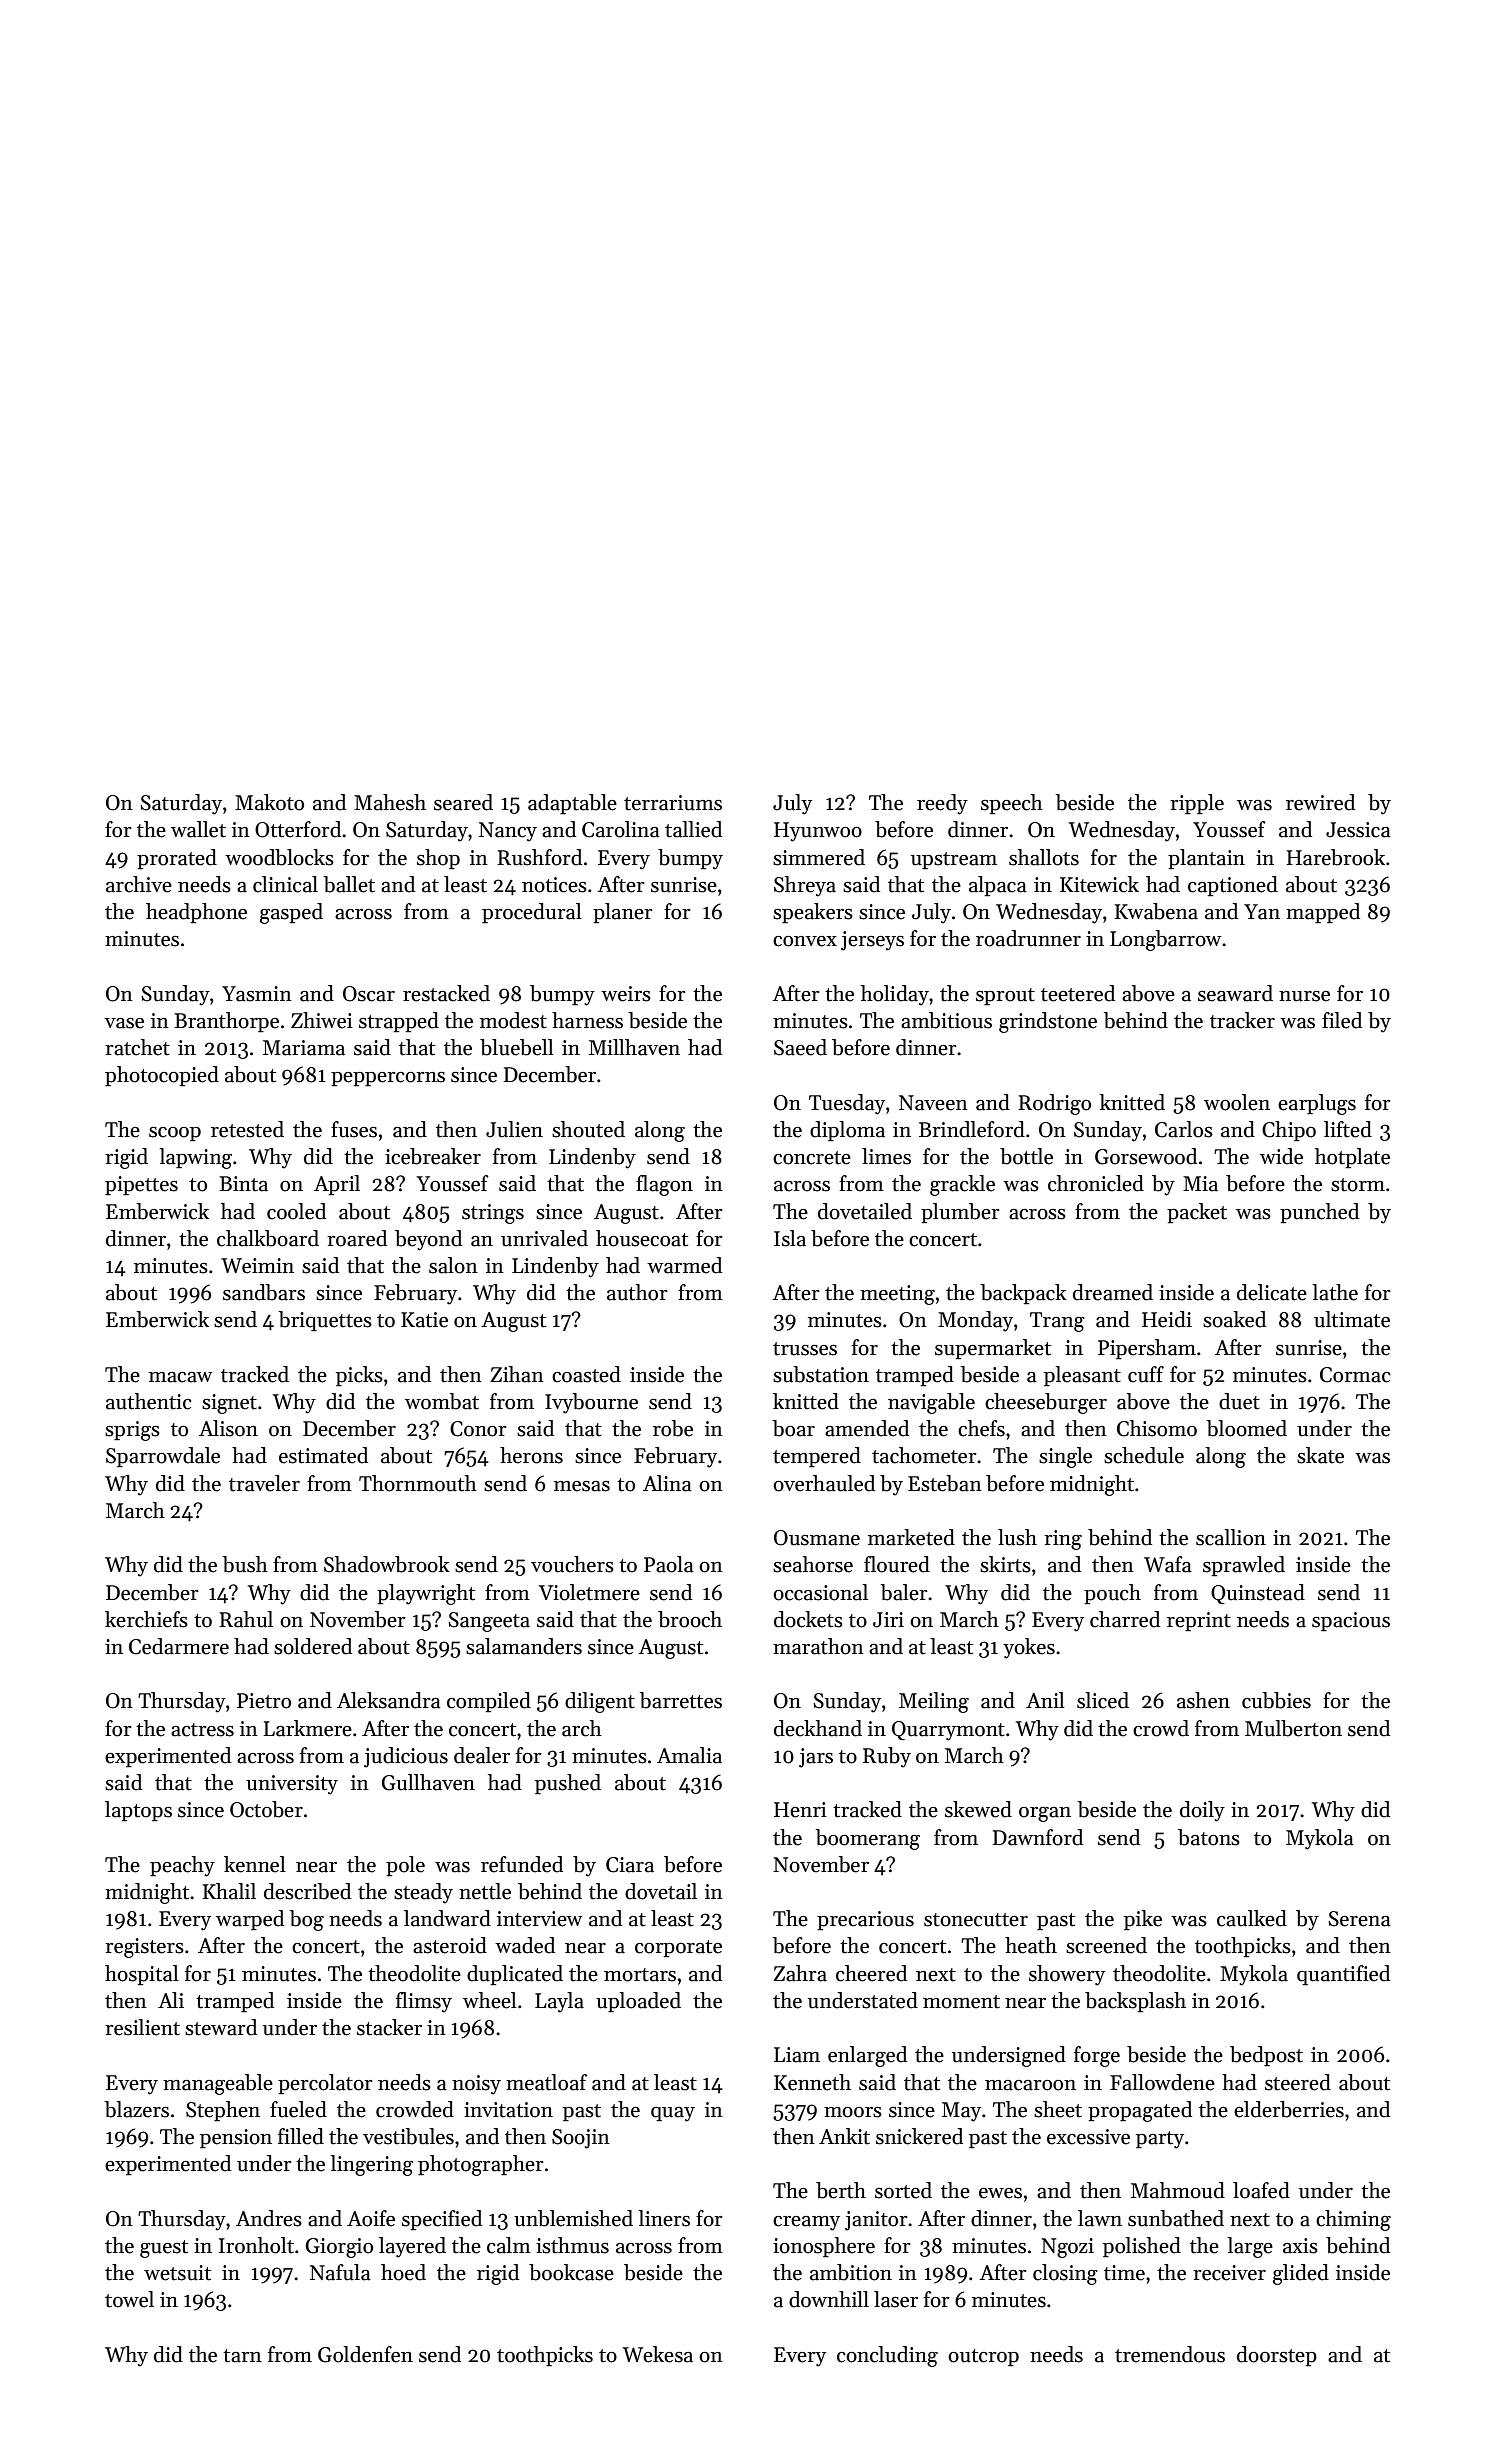  Describe the element at coordinates (1320, 802) in the screenshot. I see `rewired` at that location.
